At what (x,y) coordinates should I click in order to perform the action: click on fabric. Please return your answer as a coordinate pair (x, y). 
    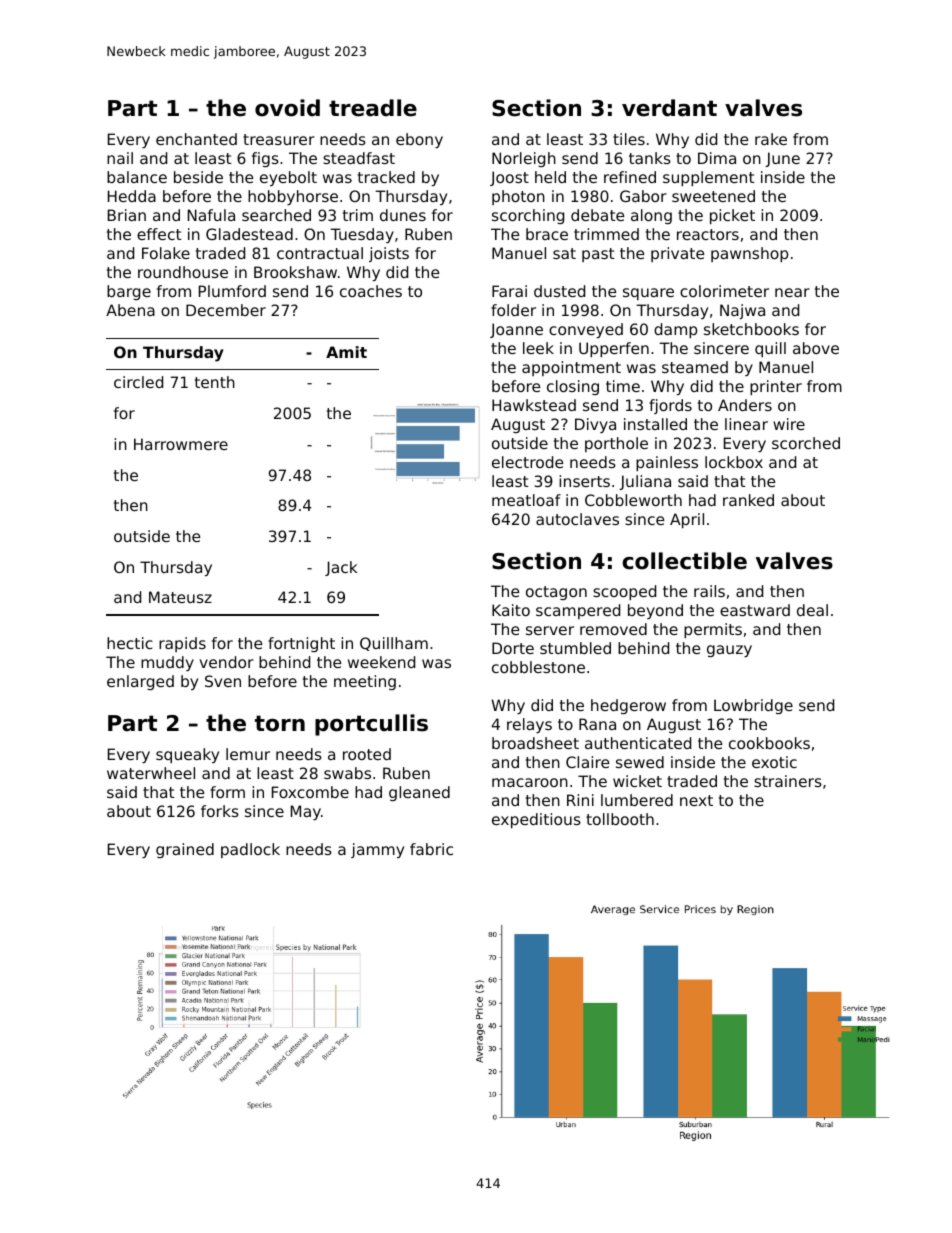
    Looking at the image, I should click on (431, 849).
